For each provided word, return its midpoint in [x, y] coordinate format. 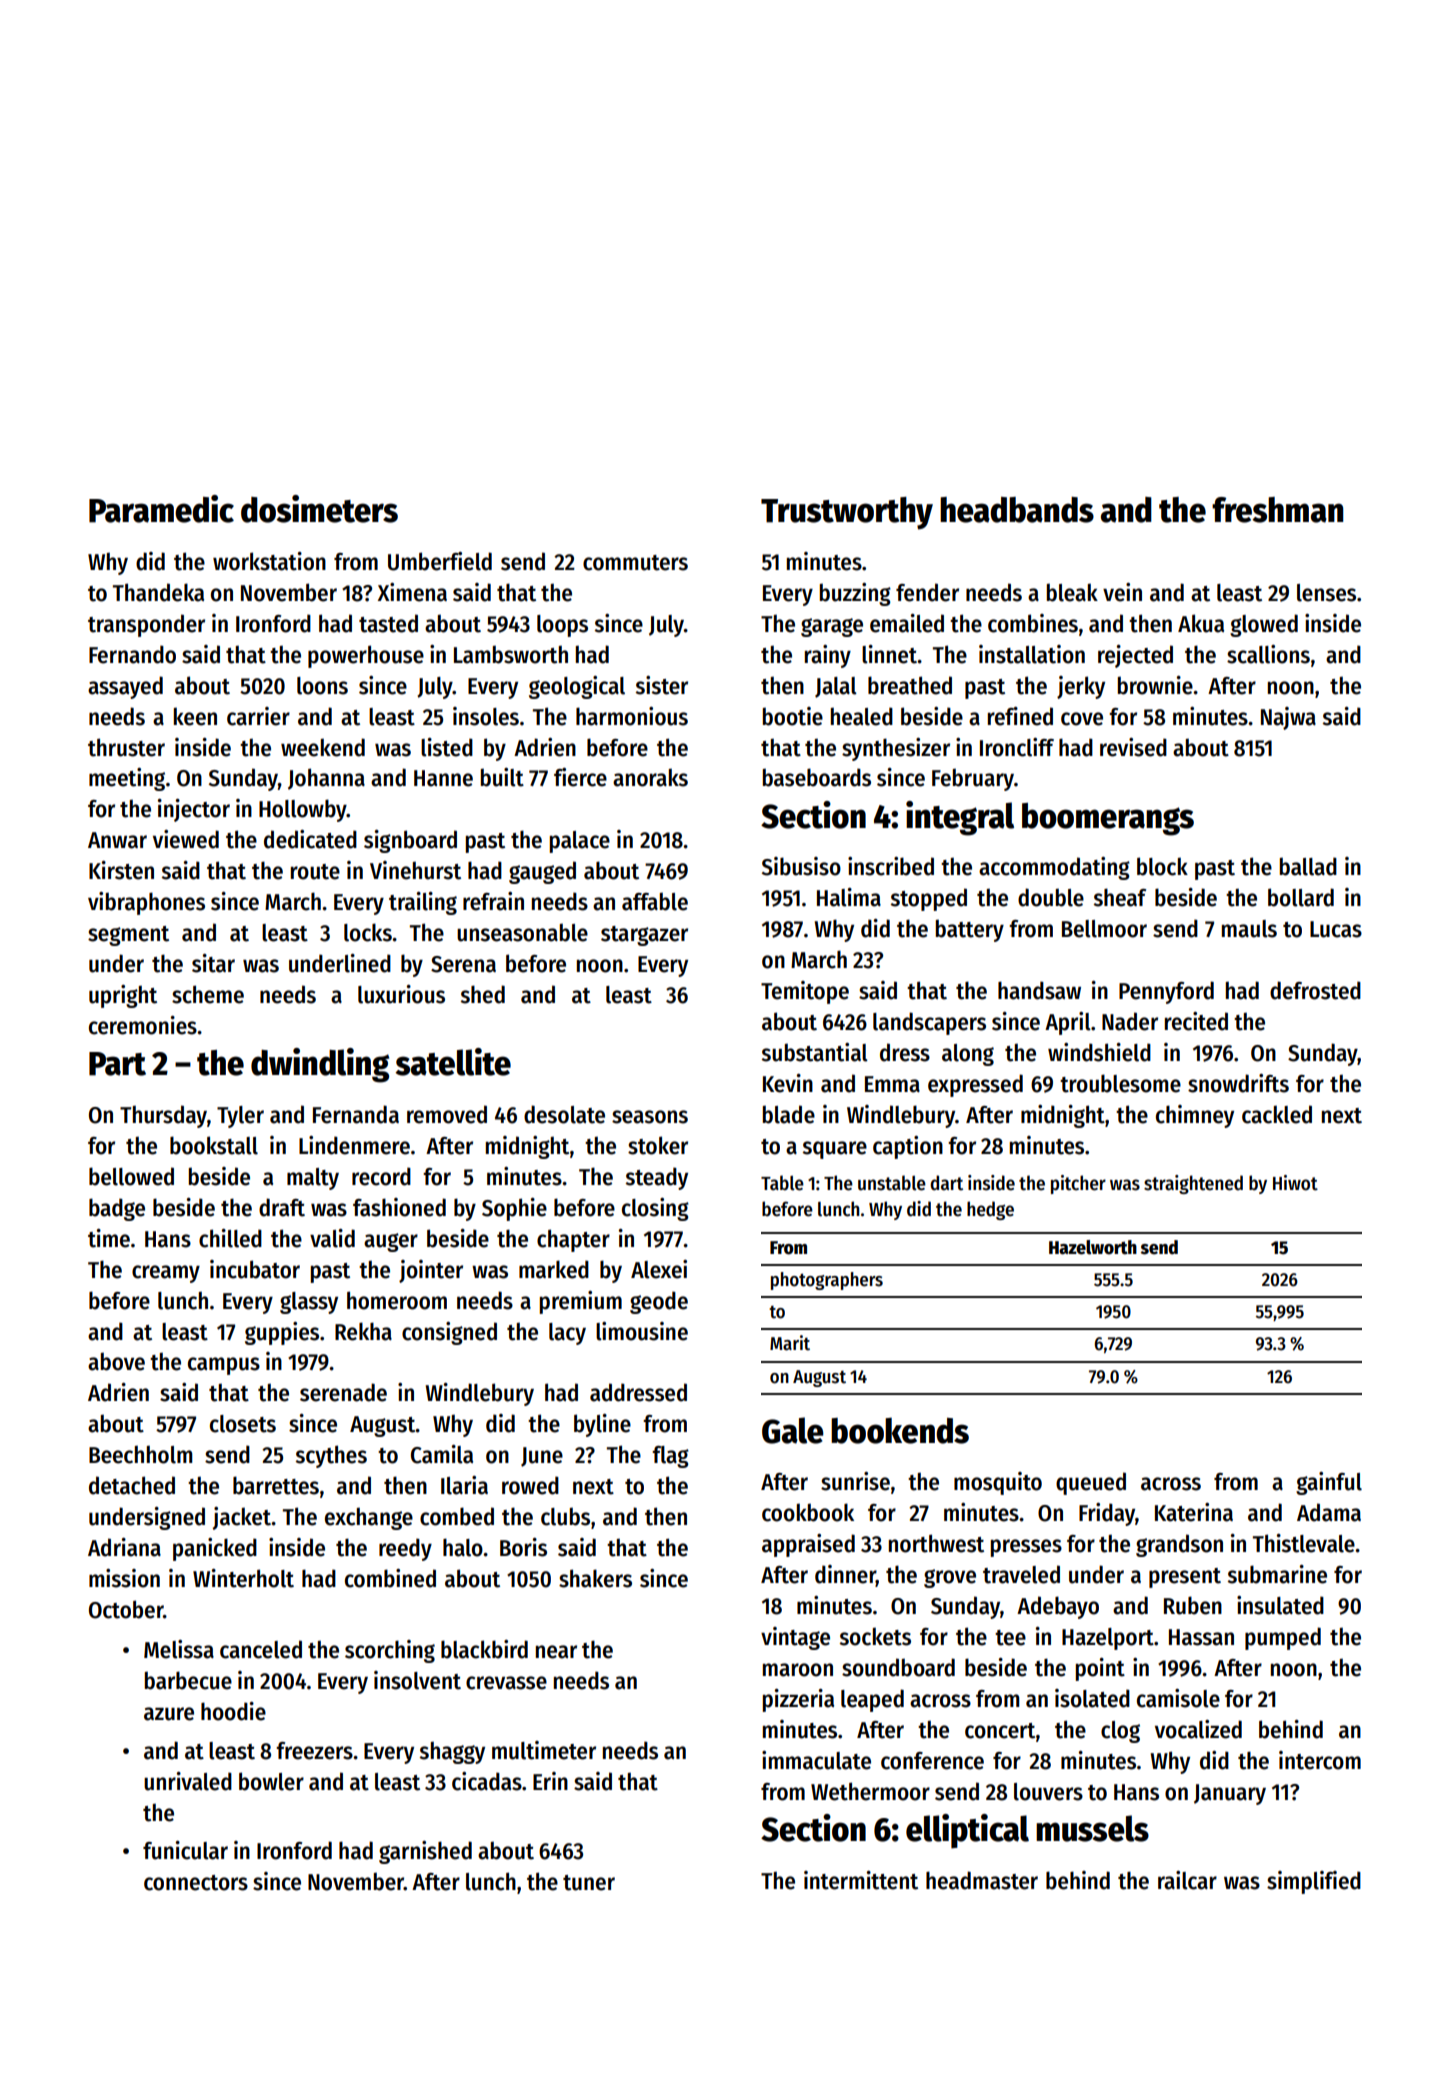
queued [1091, 1483]
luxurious [401, 994]
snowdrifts [1238, 1083]
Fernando [132, 654]
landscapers [929, 1023]
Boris [523, 1547]
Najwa [1288, 718]
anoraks [650, 777]
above [116, 1361]
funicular [185, 1850]
